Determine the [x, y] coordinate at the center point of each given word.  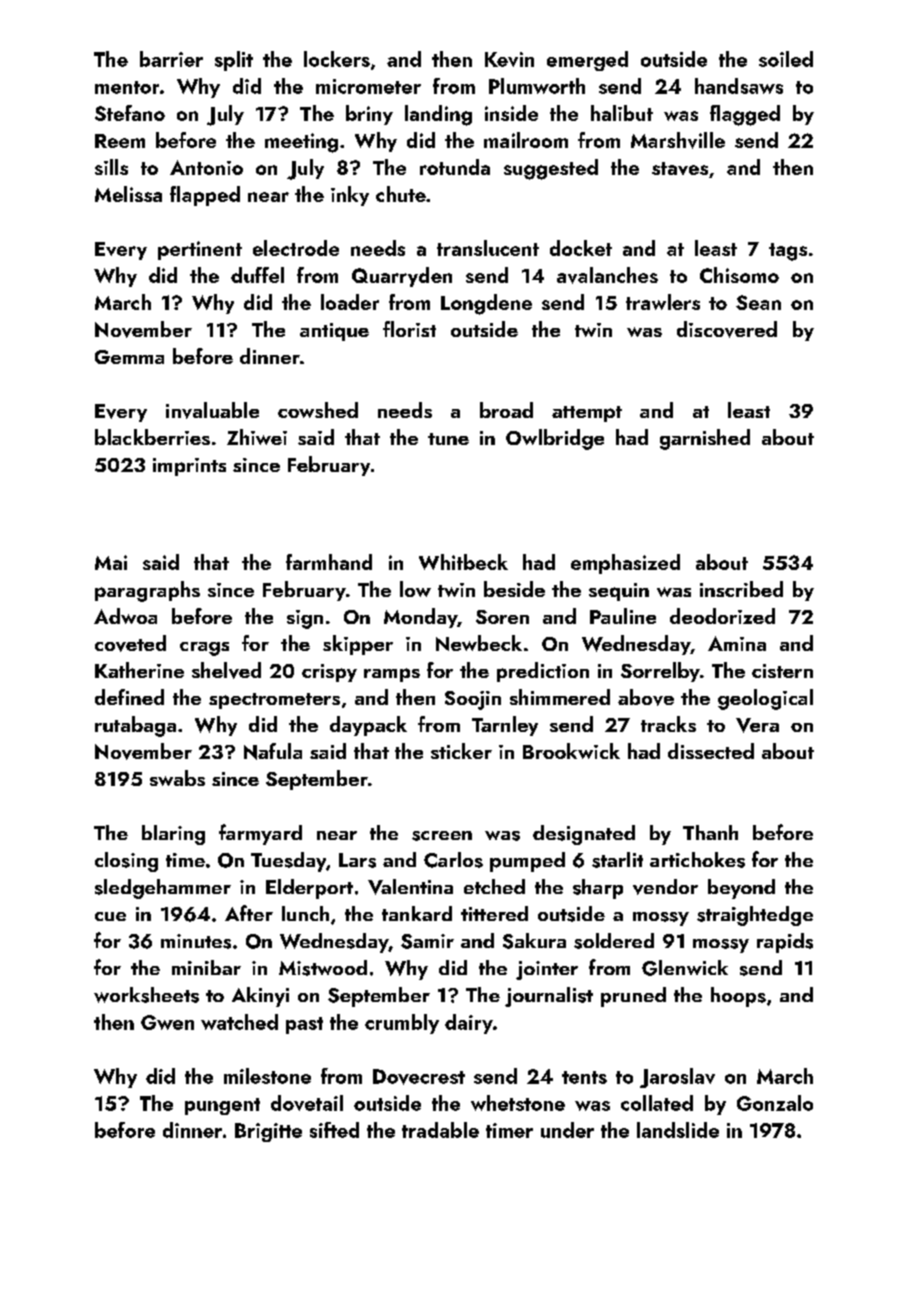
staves [680, 168]
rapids [785, 943]
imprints [189, 467]
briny [369, 115]
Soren [502, 617]
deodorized [722, 616]
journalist [549, 997]
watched [239, 1022]
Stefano [130, 113]
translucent [488, 248]
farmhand [329, 562]
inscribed [741, 589]
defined [129, 697]
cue [110, 916]
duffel [257, 275]
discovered [727, 329]
